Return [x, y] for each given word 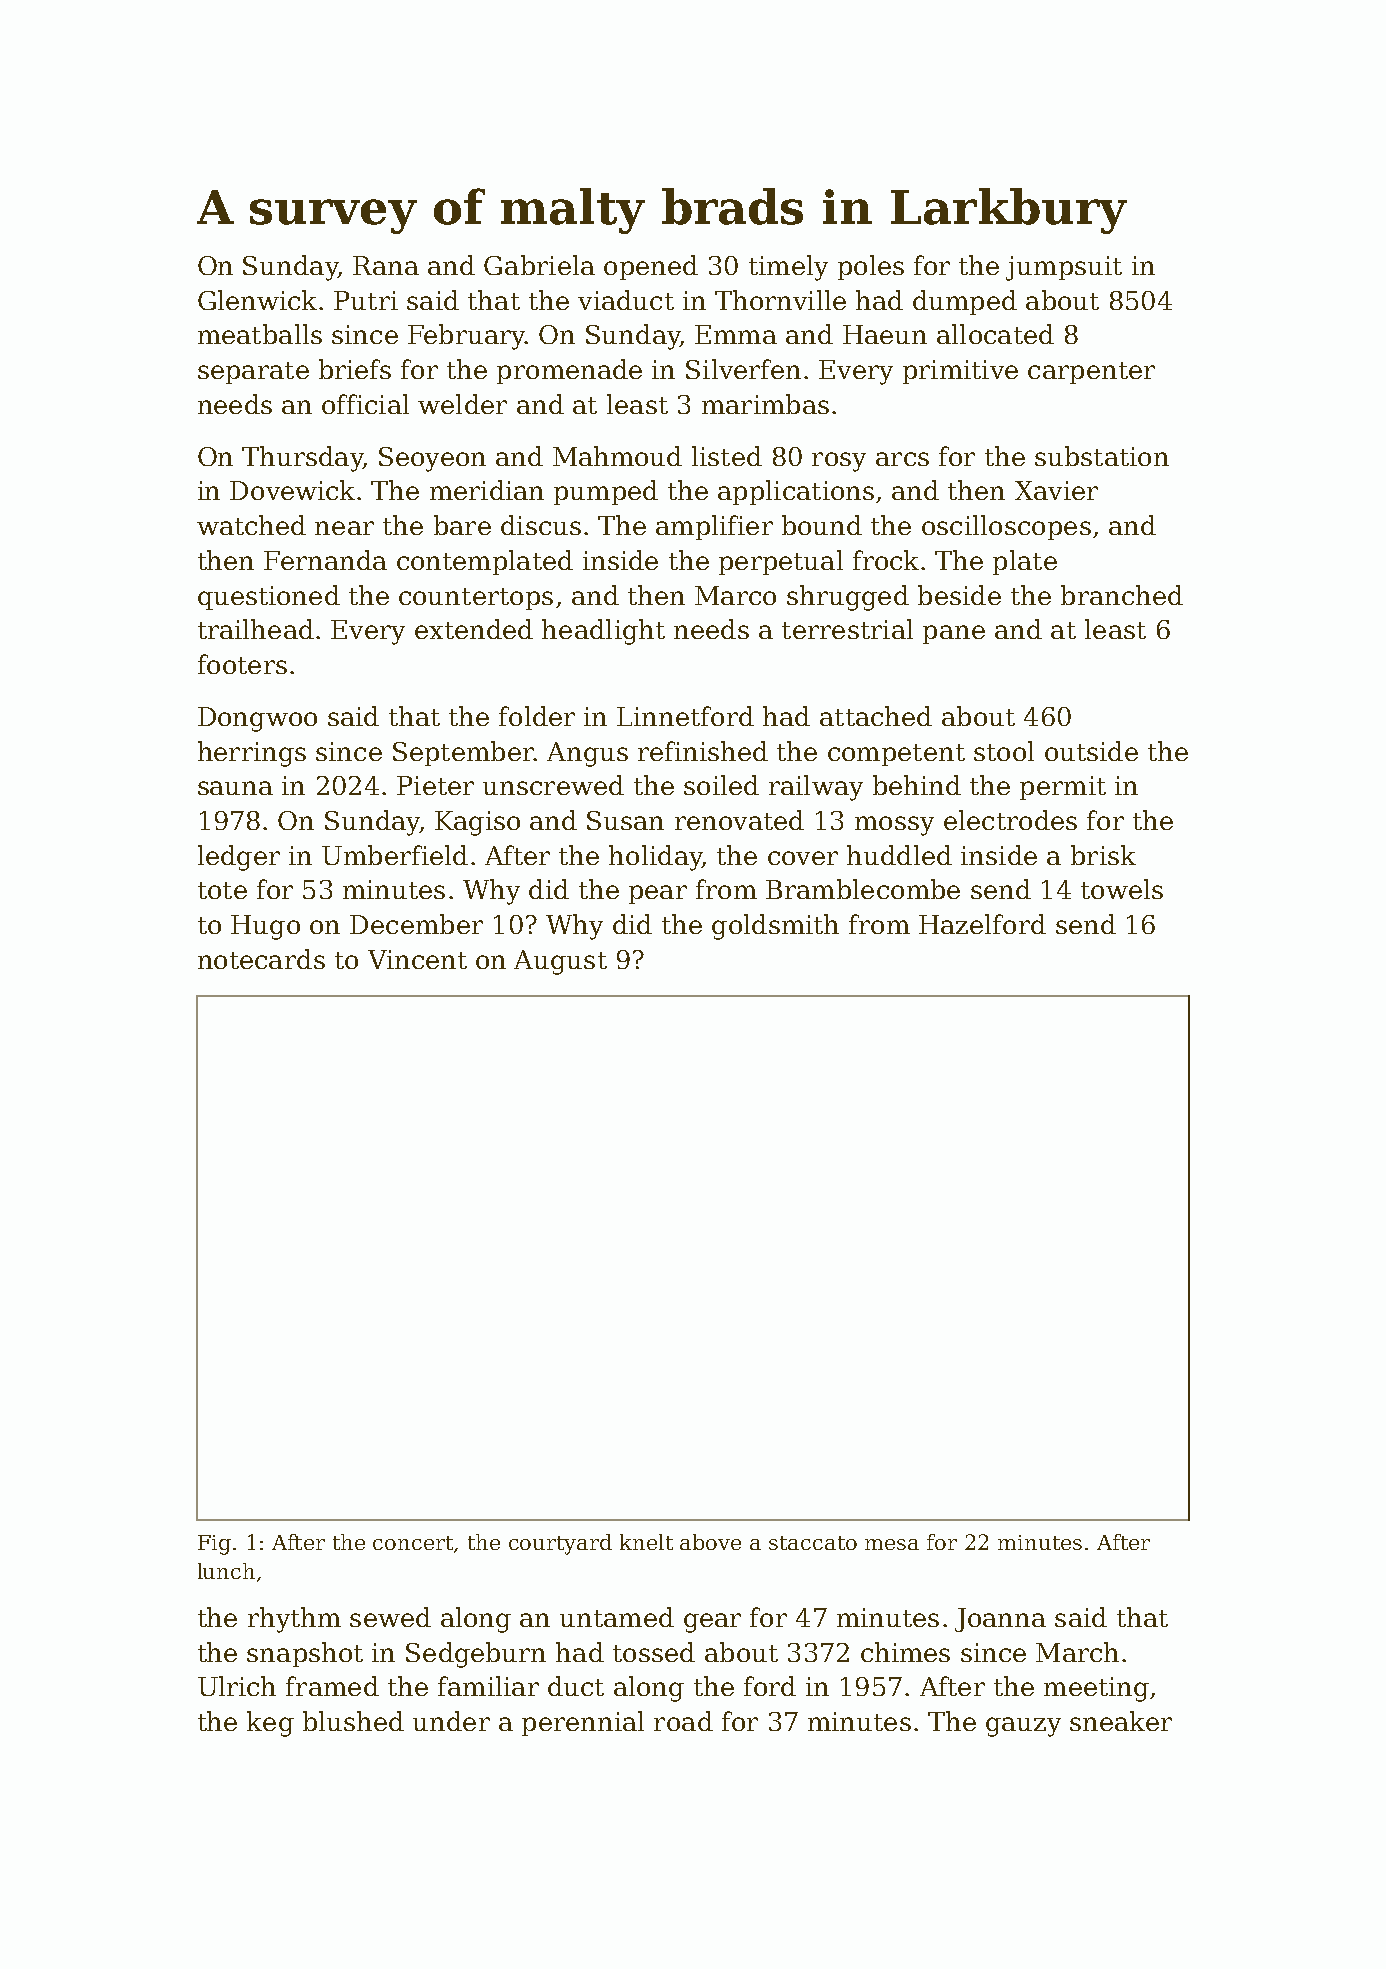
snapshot [305, 1654]
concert [413, 1543]
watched [251, 525]
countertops [476, 599]
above [710, 1542]
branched [1122, 595]
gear [712, 1623]
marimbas [765, 404]
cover [803, 858]
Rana [386, 265]
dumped [965, 302]
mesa [892, 1544]
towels [1122, 889]
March [1077, 1652]
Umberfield [395, 855]
